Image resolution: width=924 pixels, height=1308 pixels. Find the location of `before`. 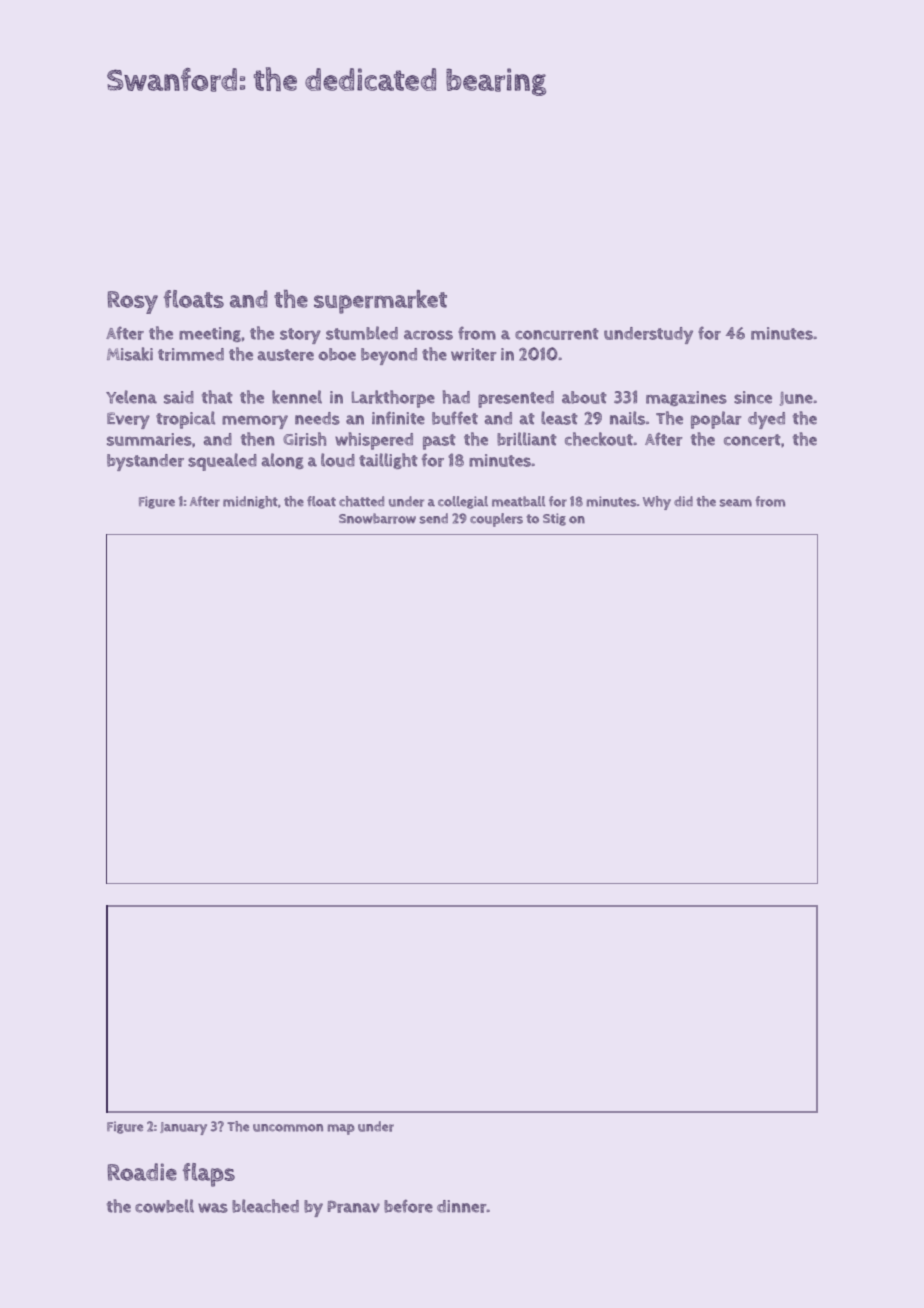

before is located at coordinates (408, 1206).
